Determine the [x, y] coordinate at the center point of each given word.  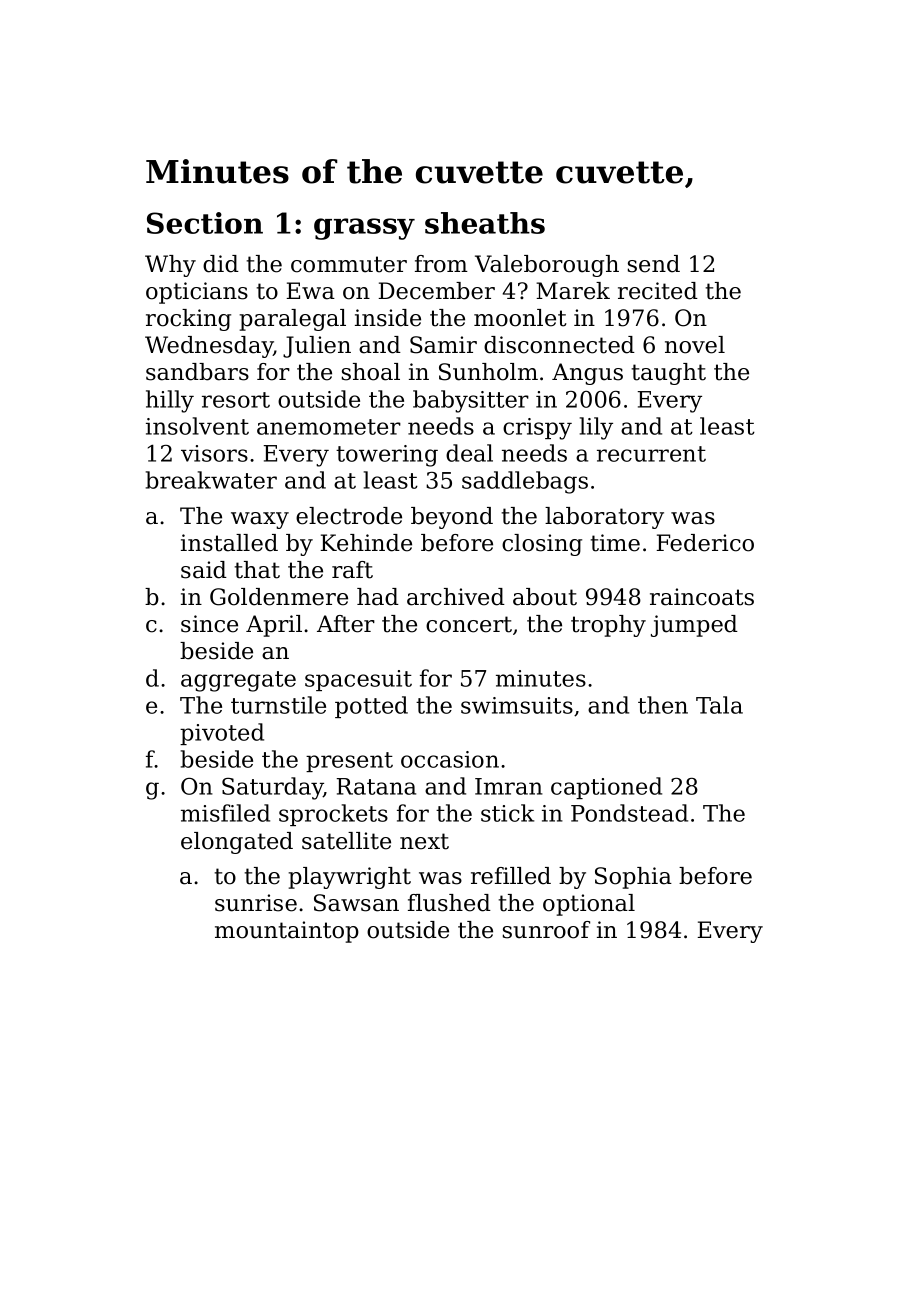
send [654, 264]
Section [205, 223]
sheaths [485, 223]
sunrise [256, 903]
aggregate [238, 681]
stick [507, 813]
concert [469, 624]
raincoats [702, 597]
